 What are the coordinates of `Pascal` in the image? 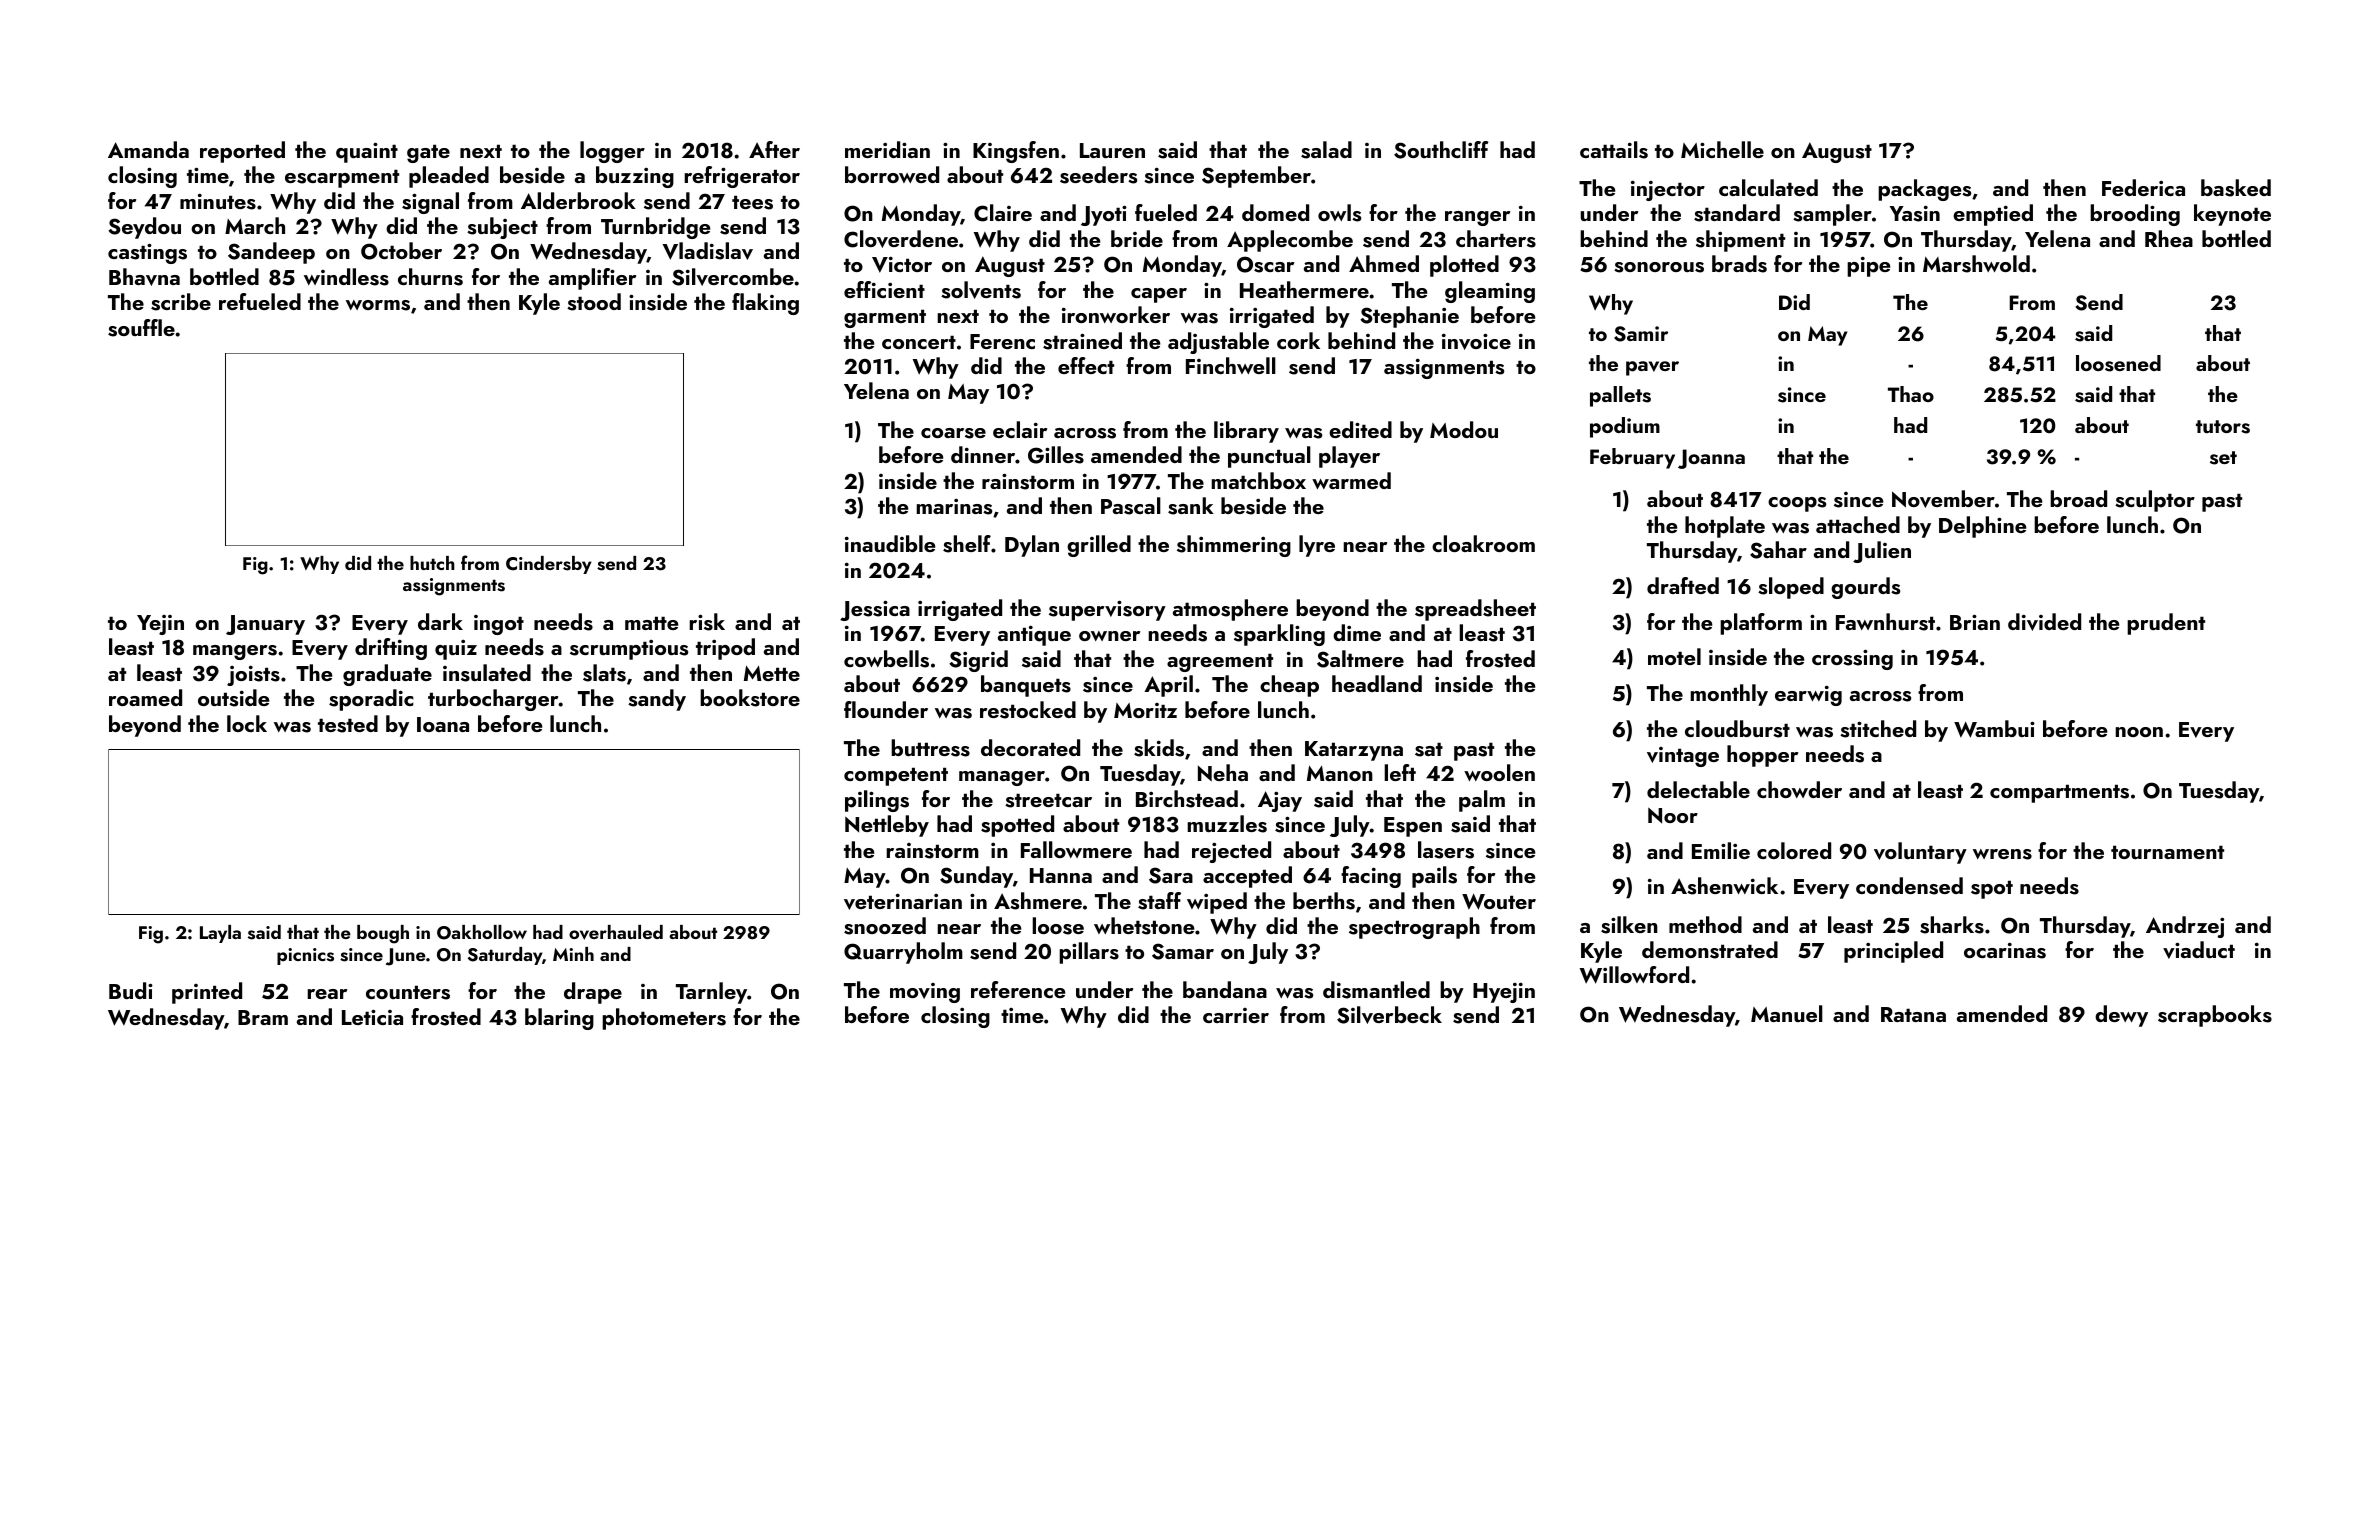 It's located at (1131, 506).
